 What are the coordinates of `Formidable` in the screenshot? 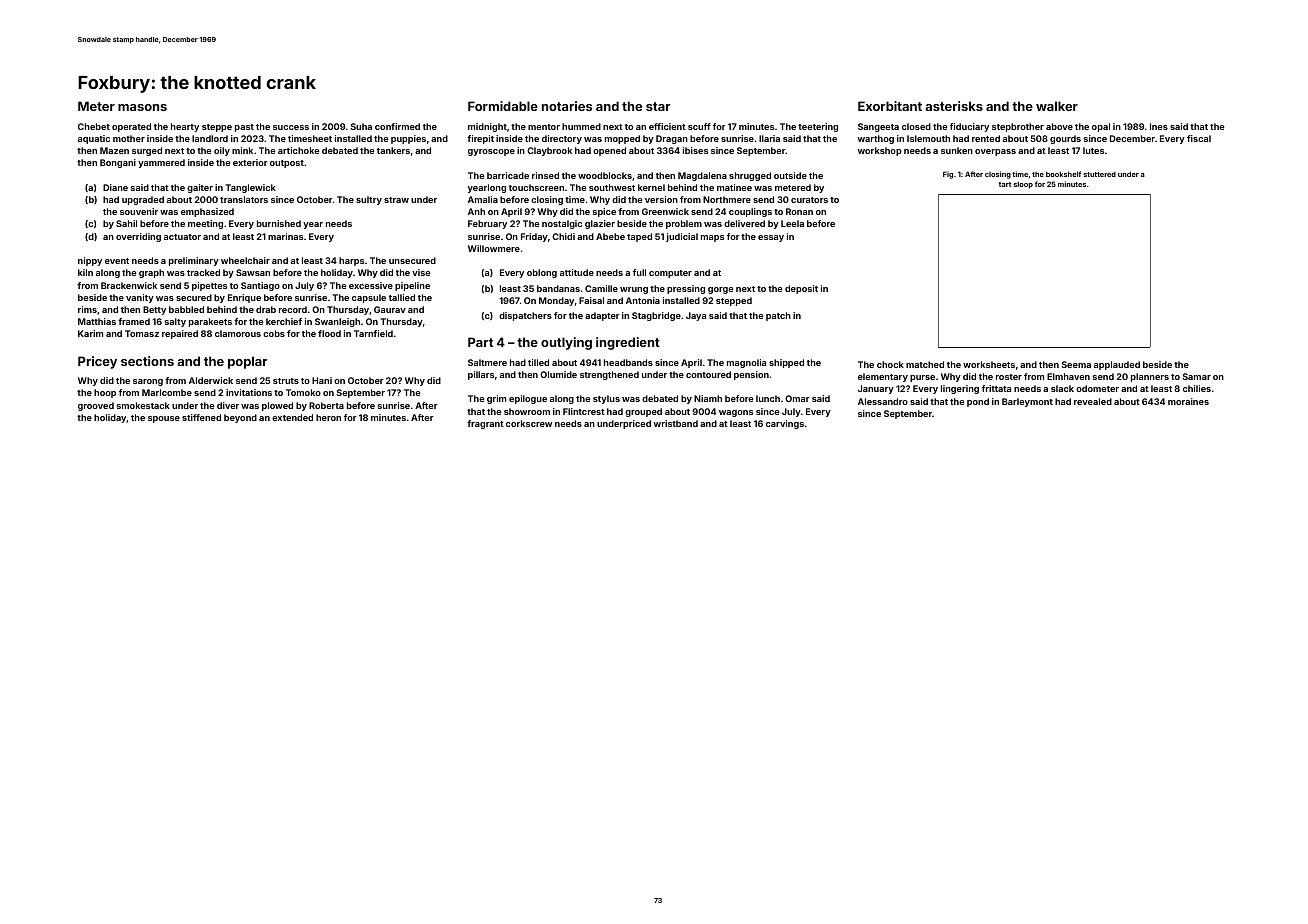 It's located at (503, 106).
